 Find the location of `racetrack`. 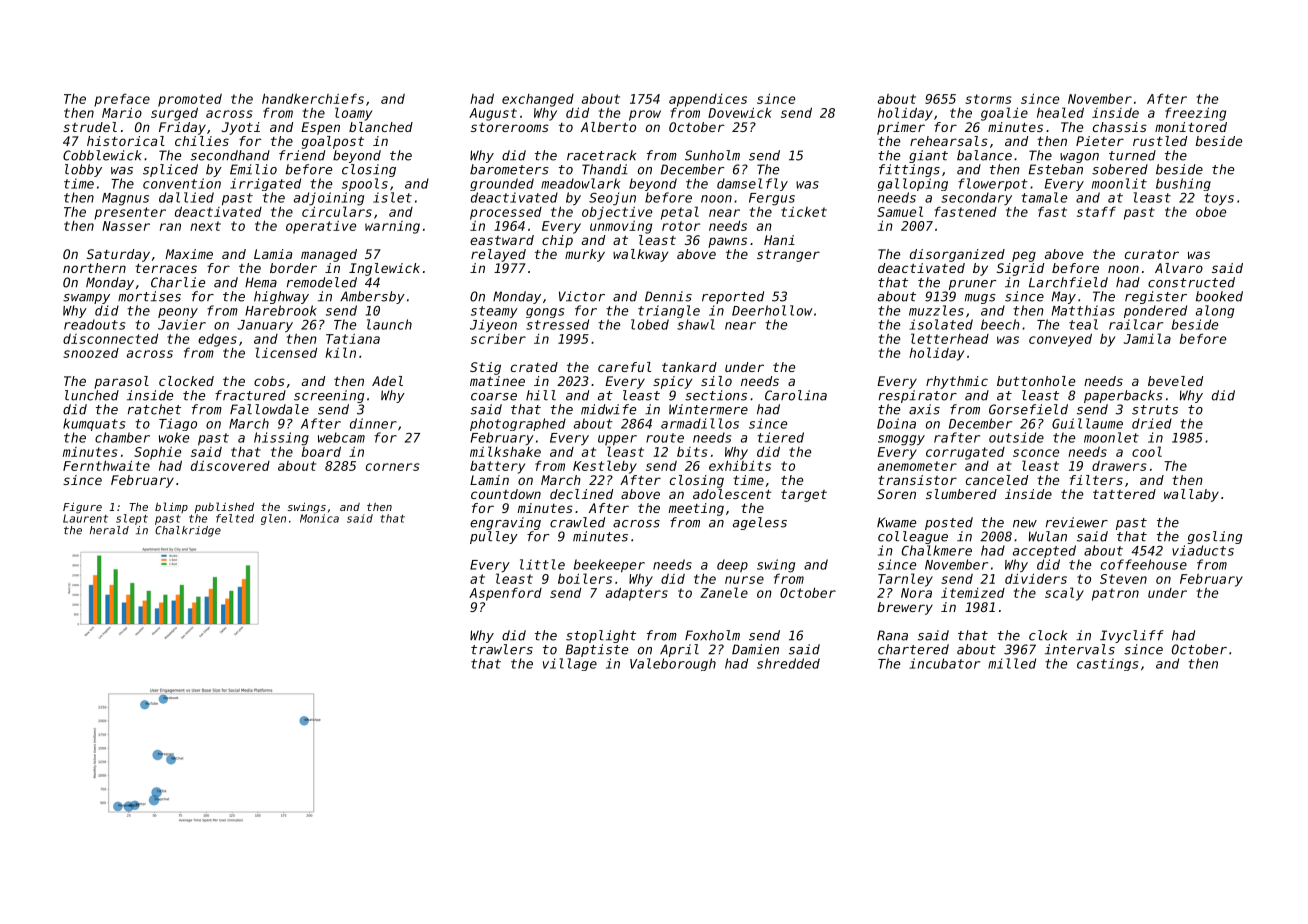

racetrack is located at coordinates (601, 155).
